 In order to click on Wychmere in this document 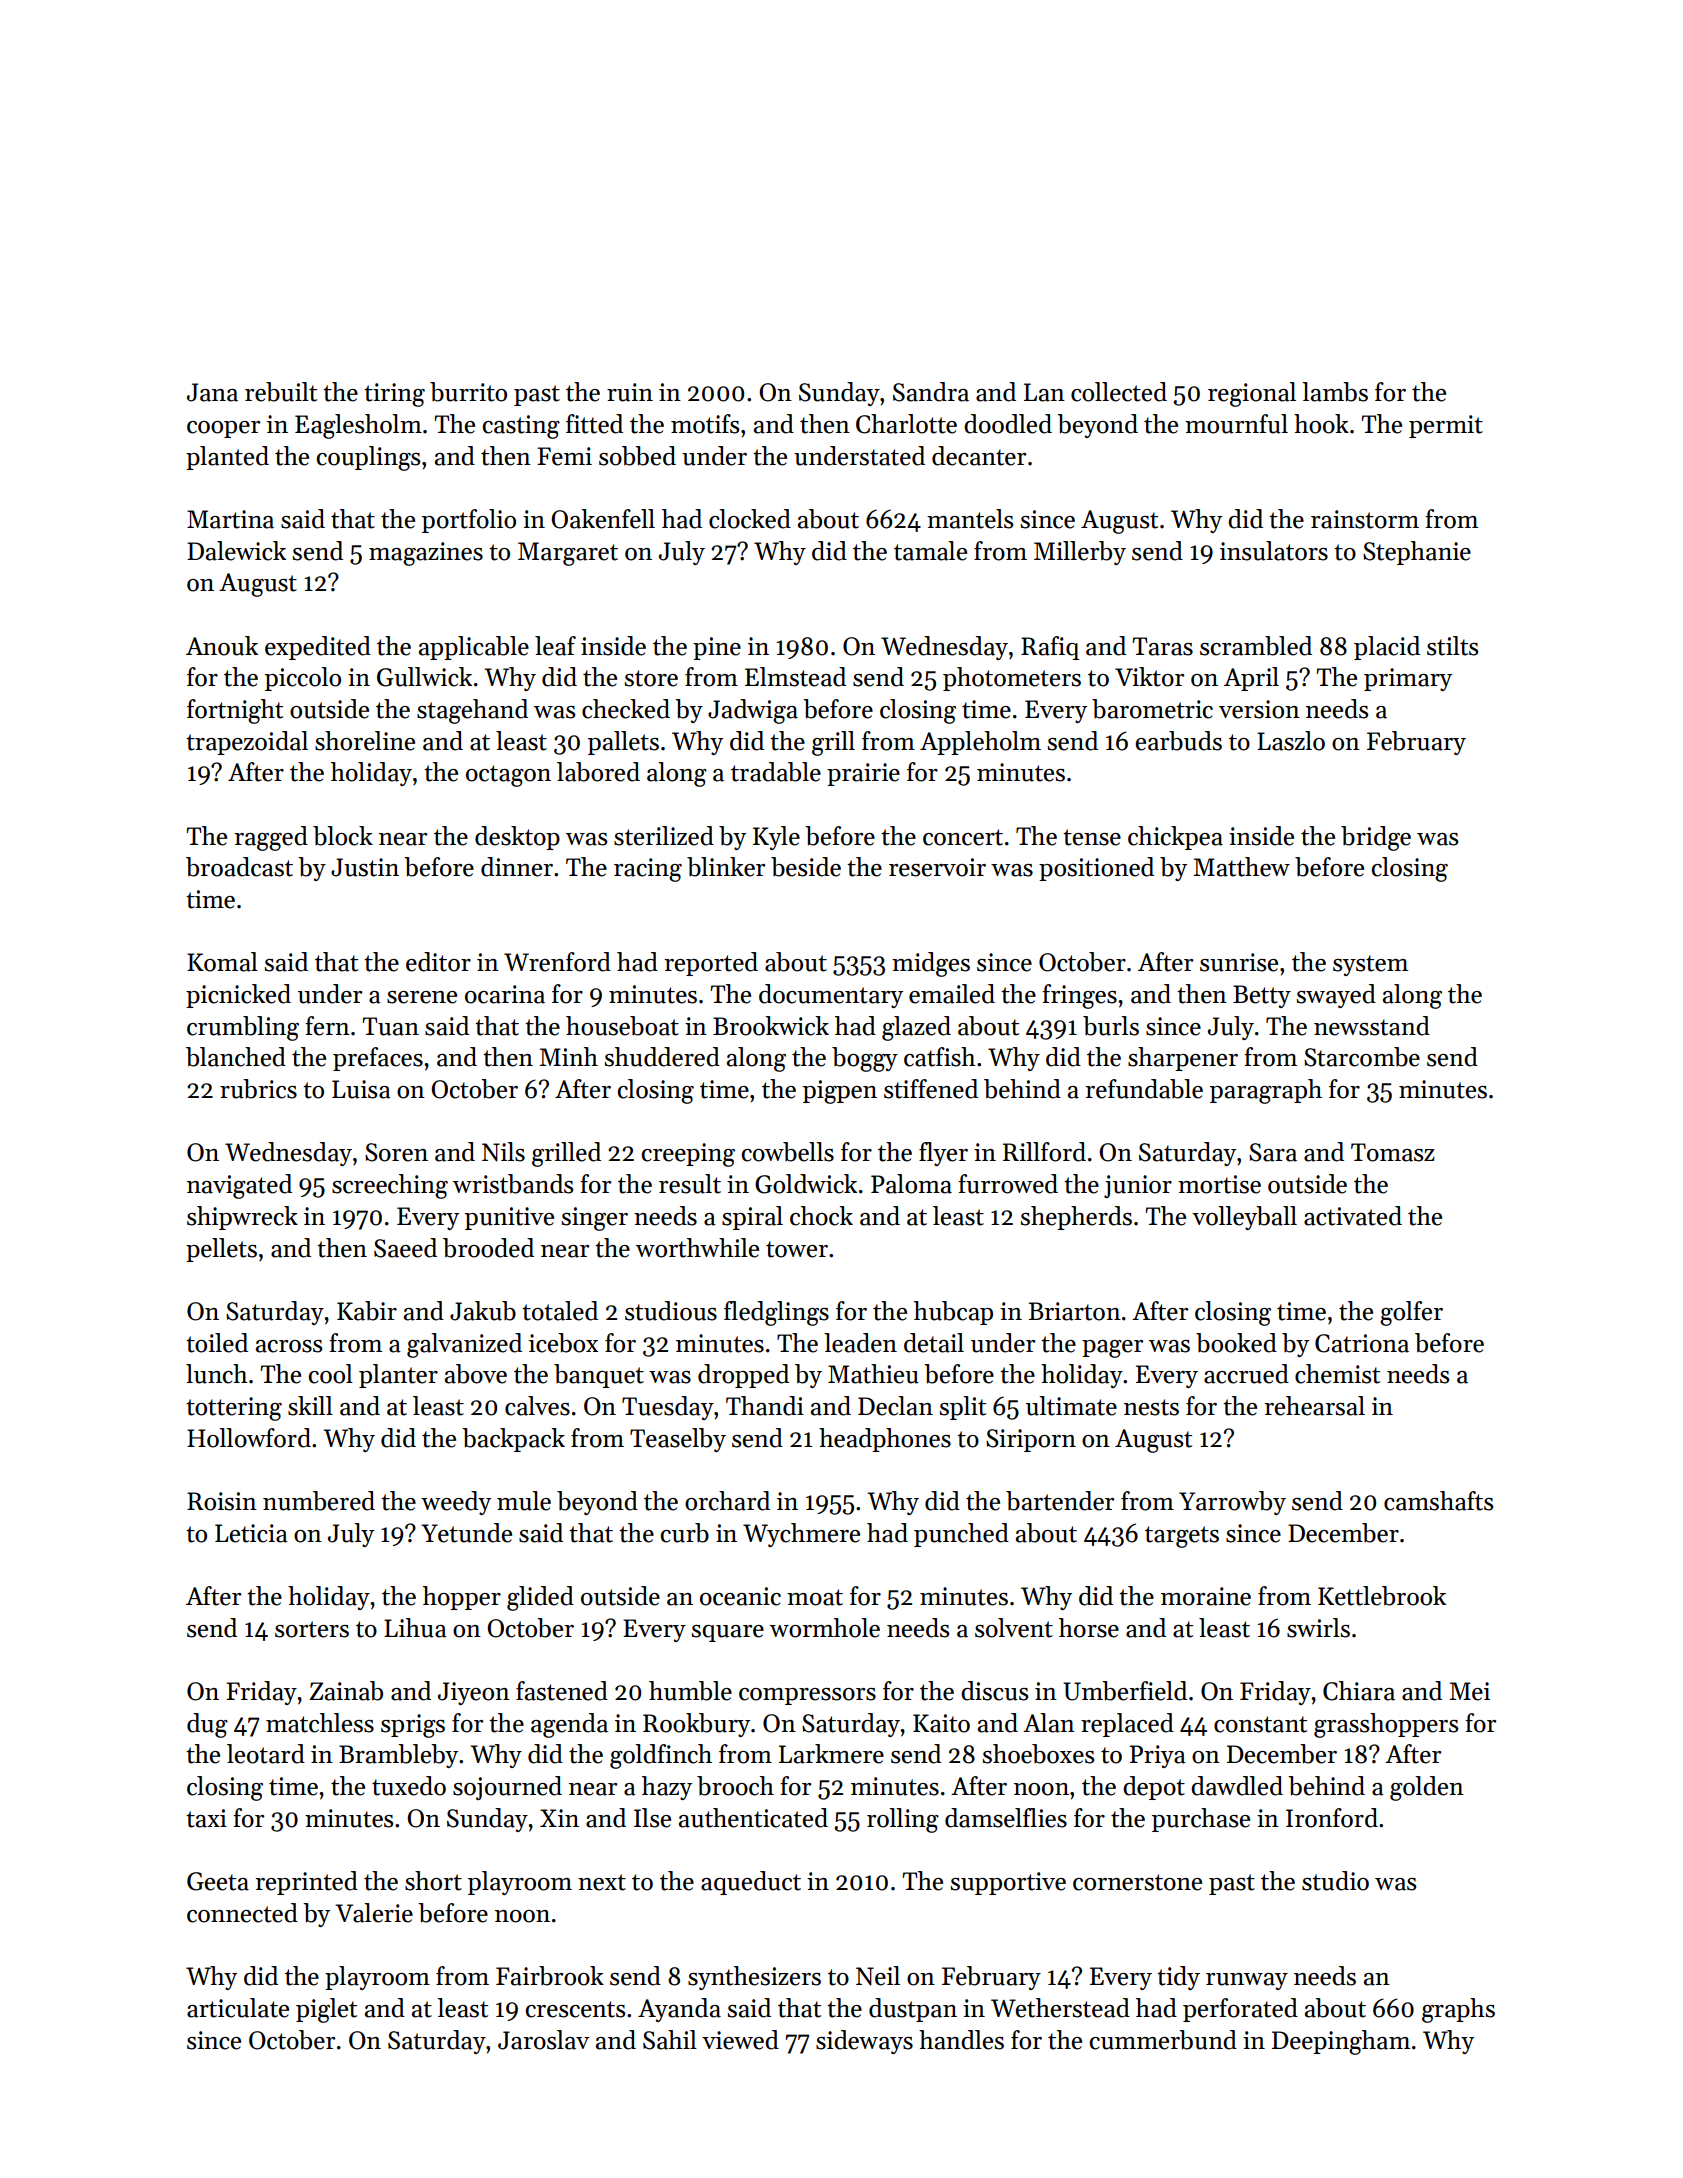, I will do `click(801, 1535)`.
